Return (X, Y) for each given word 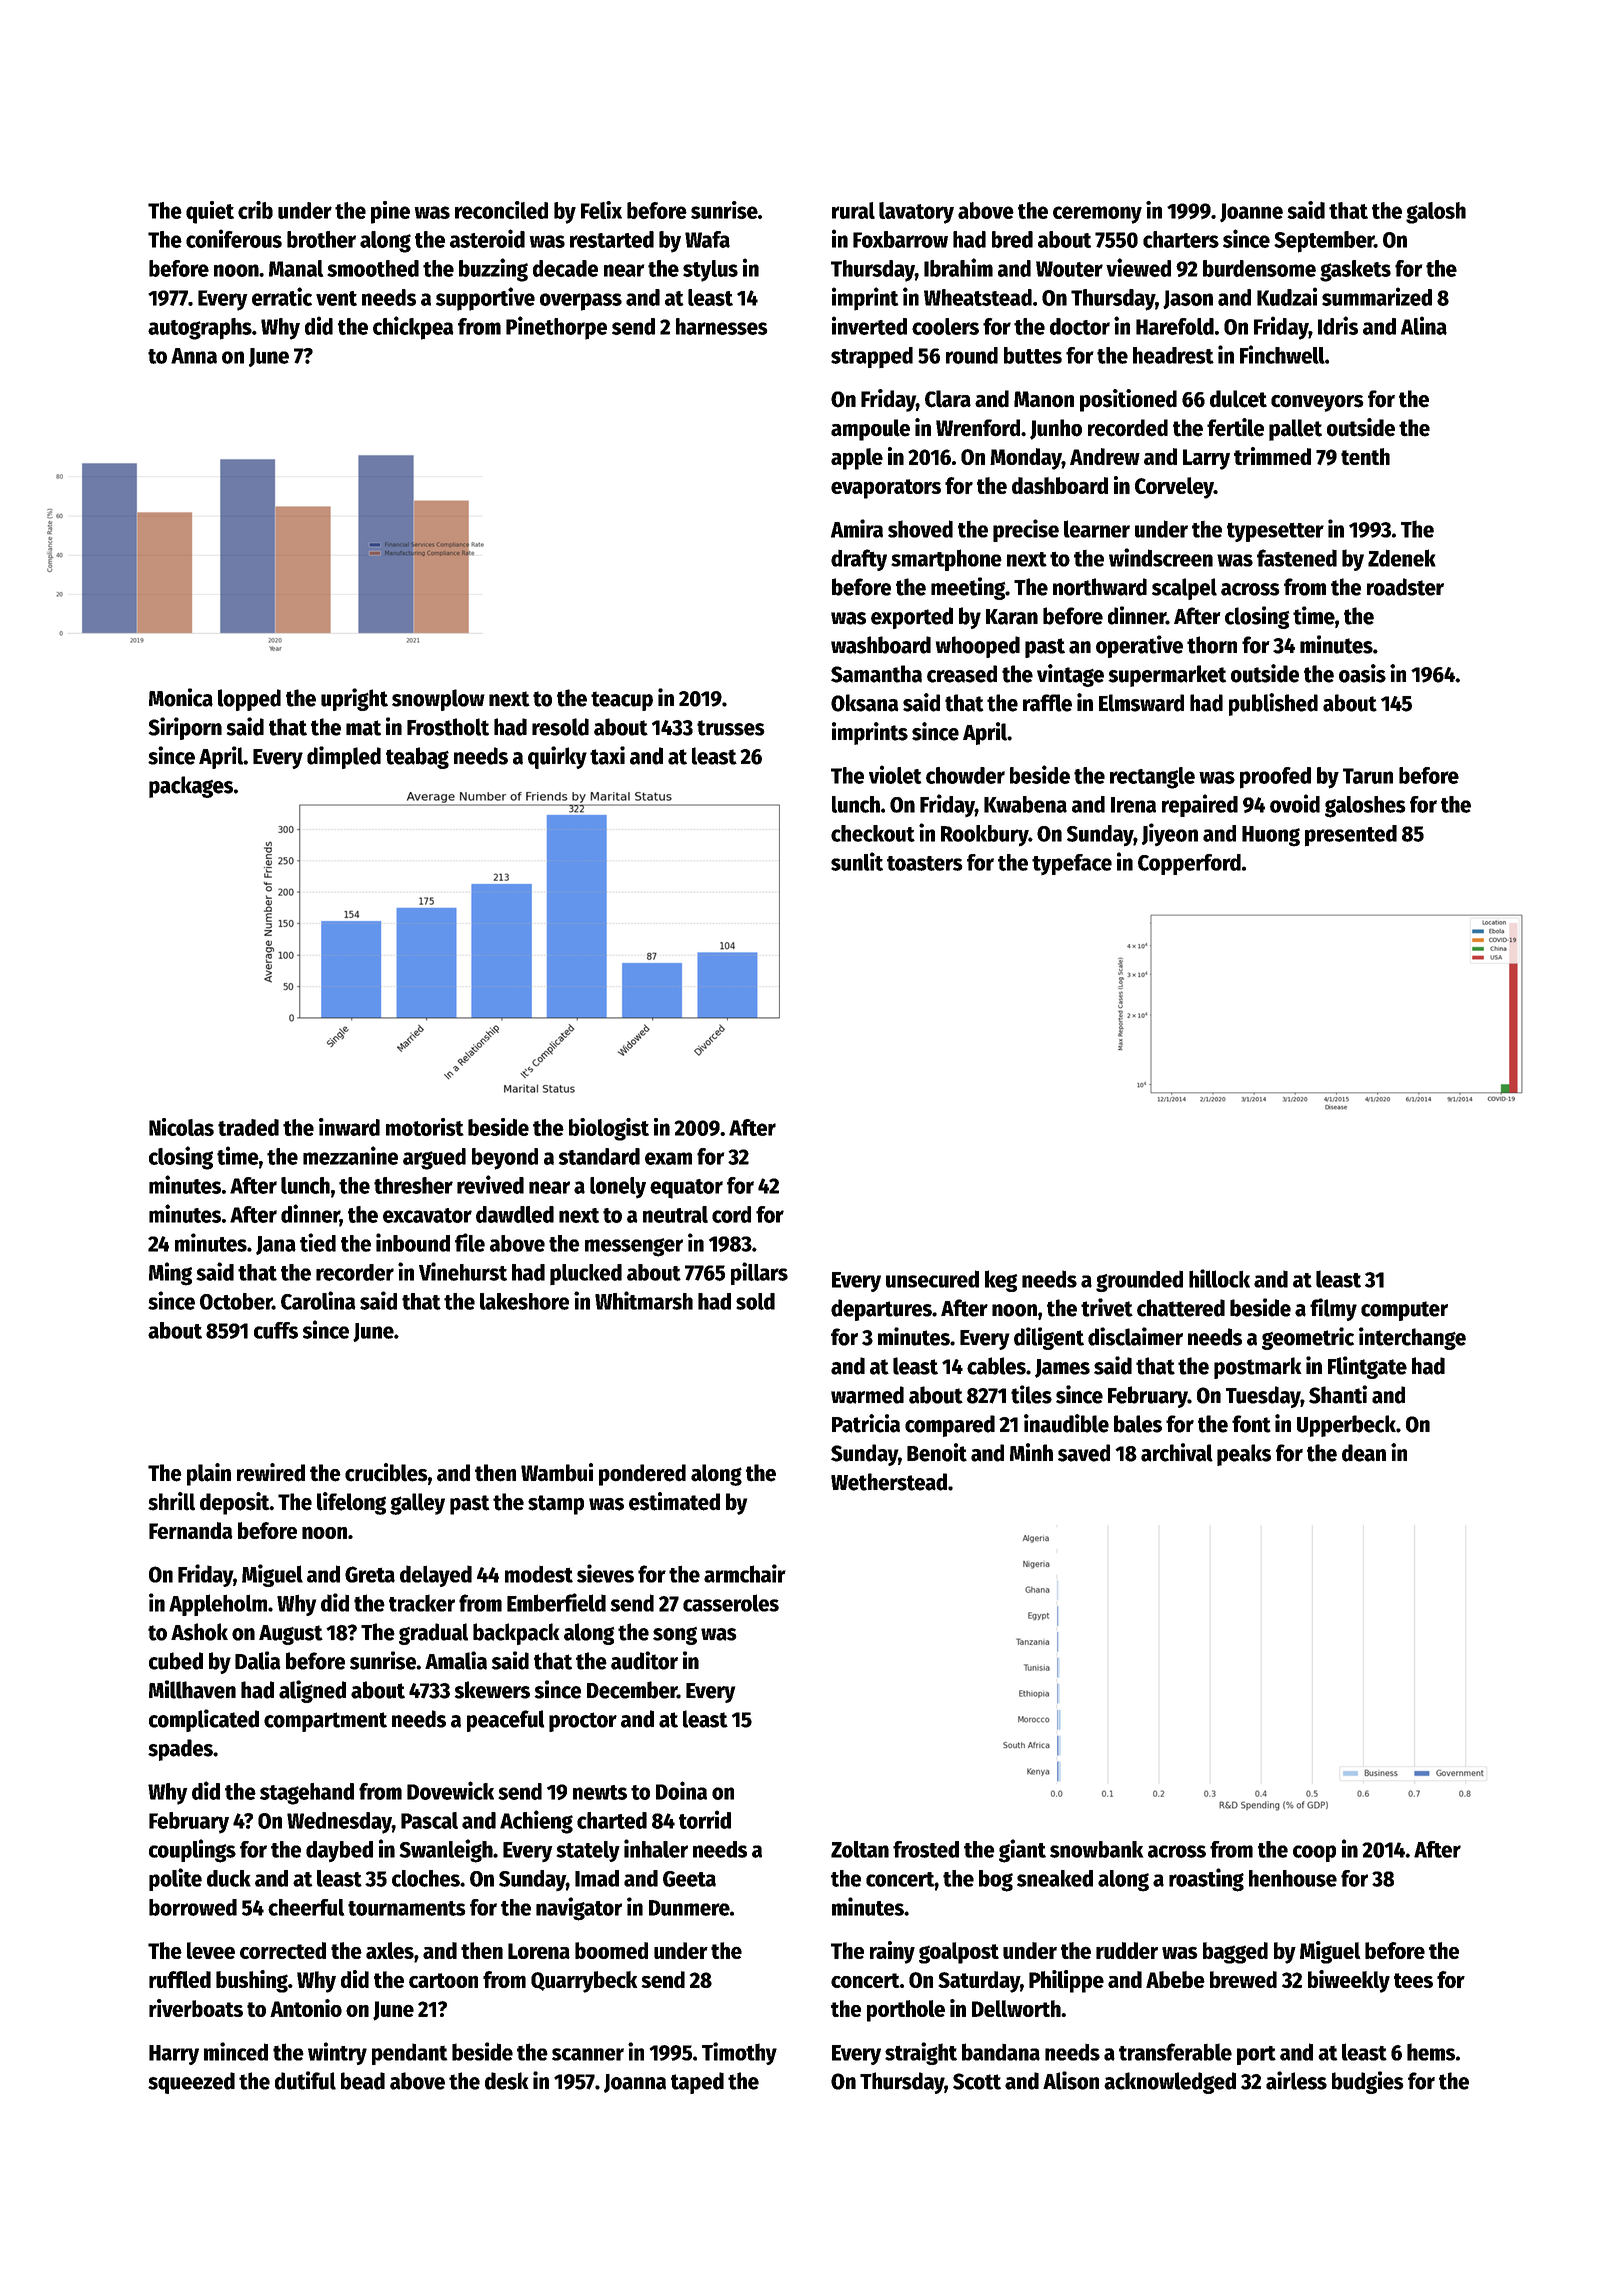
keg (1001, 1281)
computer (1404, 1311)
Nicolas (181, 1127)
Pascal (429, 1820)
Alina (1424, 325)
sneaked (1055, 1878)
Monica (181, 697)
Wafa (707, 239)
